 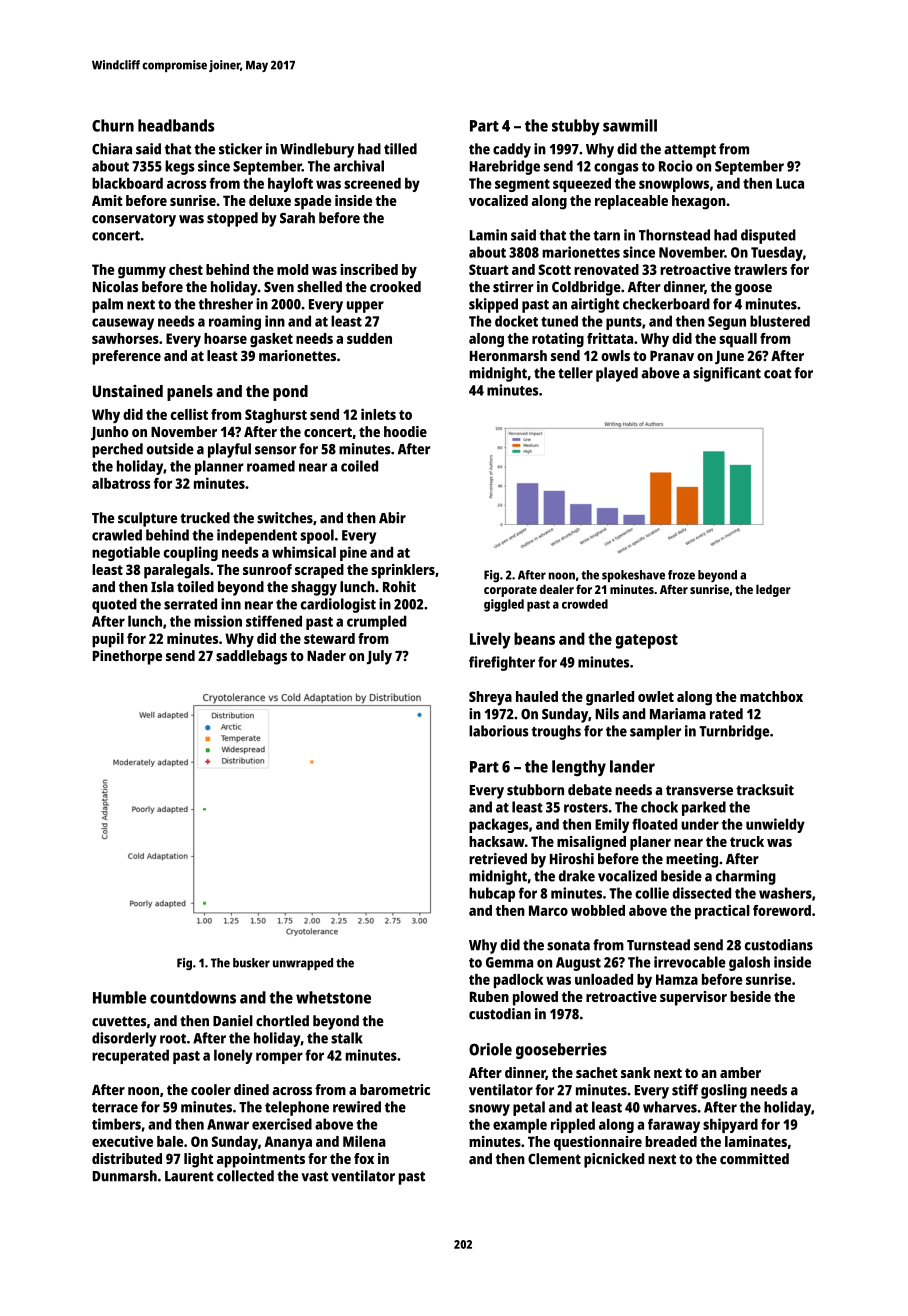 I want to click on meeting, so click(x=692, y=860).
